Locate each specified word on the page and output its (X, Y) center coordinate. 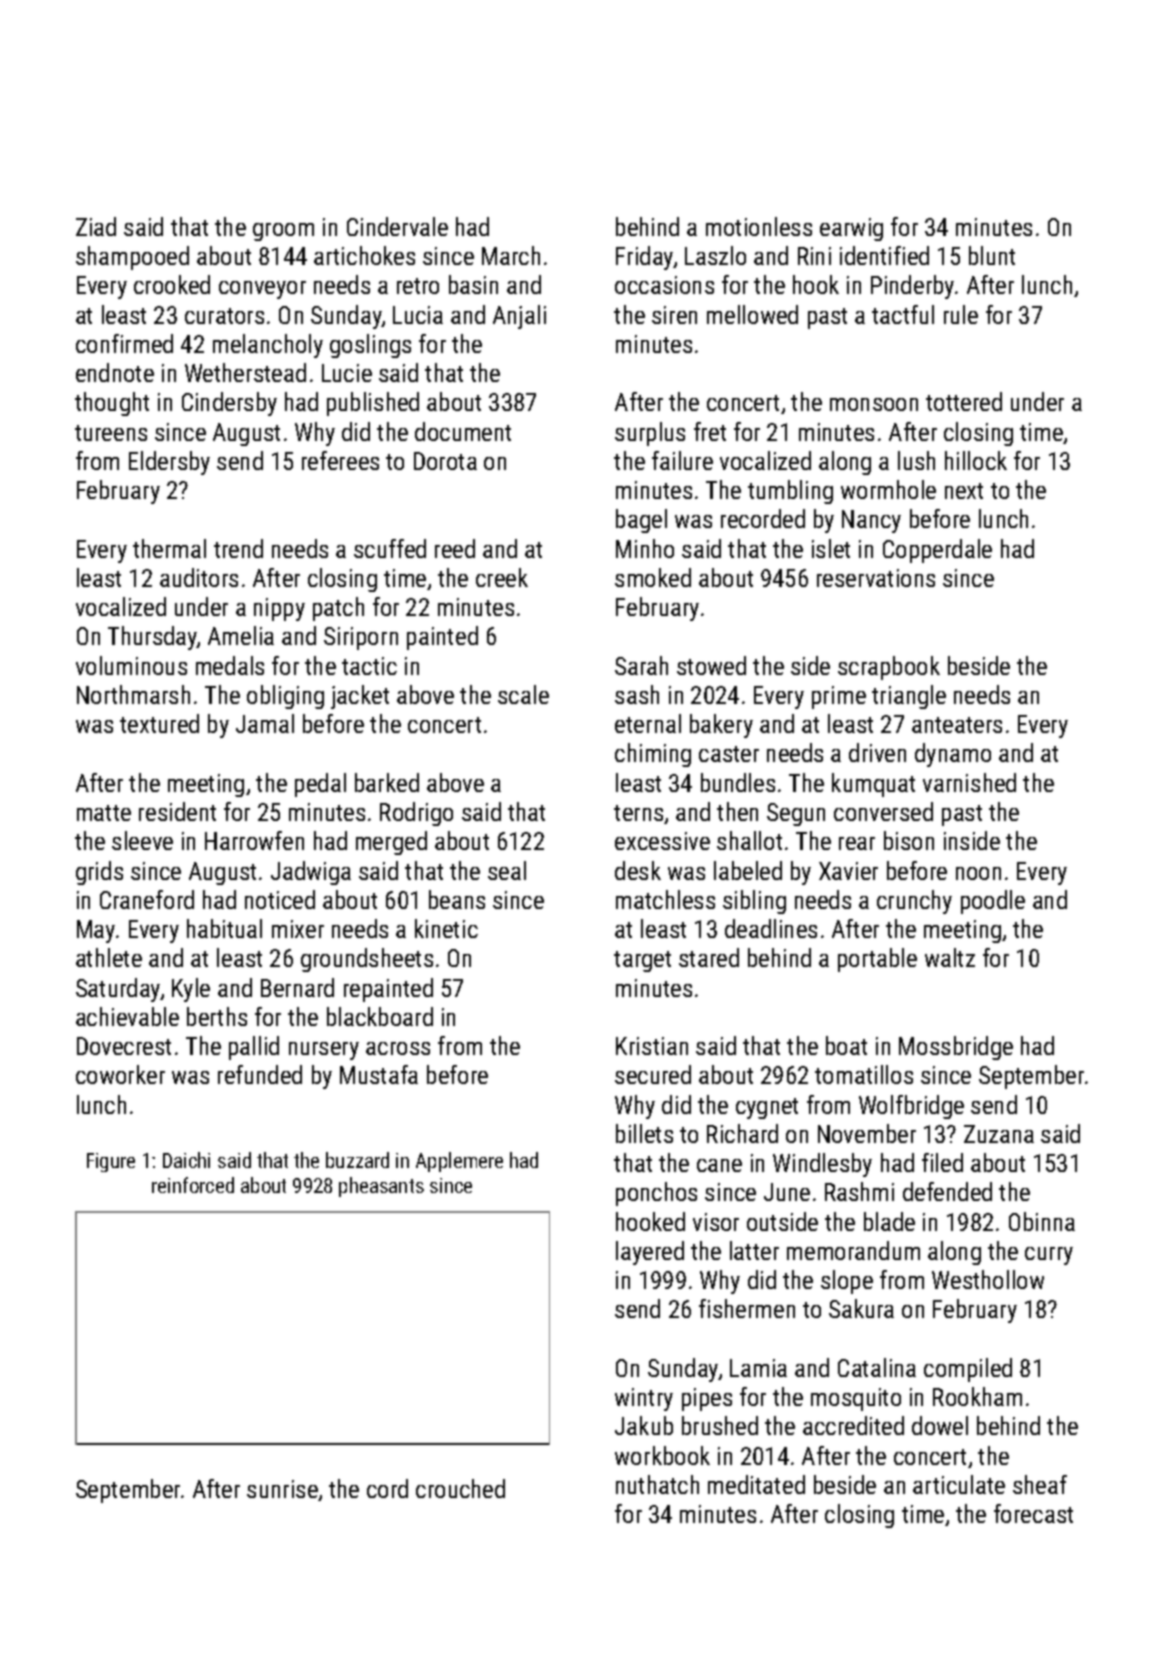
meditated (756, 1484)
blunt (992, 255)
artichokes (364, 255)
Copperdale (937, 551)
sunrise (283, 1490)
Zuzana (999, 1134)
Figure (111, 1162)
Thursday (152, 638)
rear (857, 843)
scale (523, 694)
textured (159, 723)
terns (638, 813)
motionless (759, 226)
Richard (742, 1133)
